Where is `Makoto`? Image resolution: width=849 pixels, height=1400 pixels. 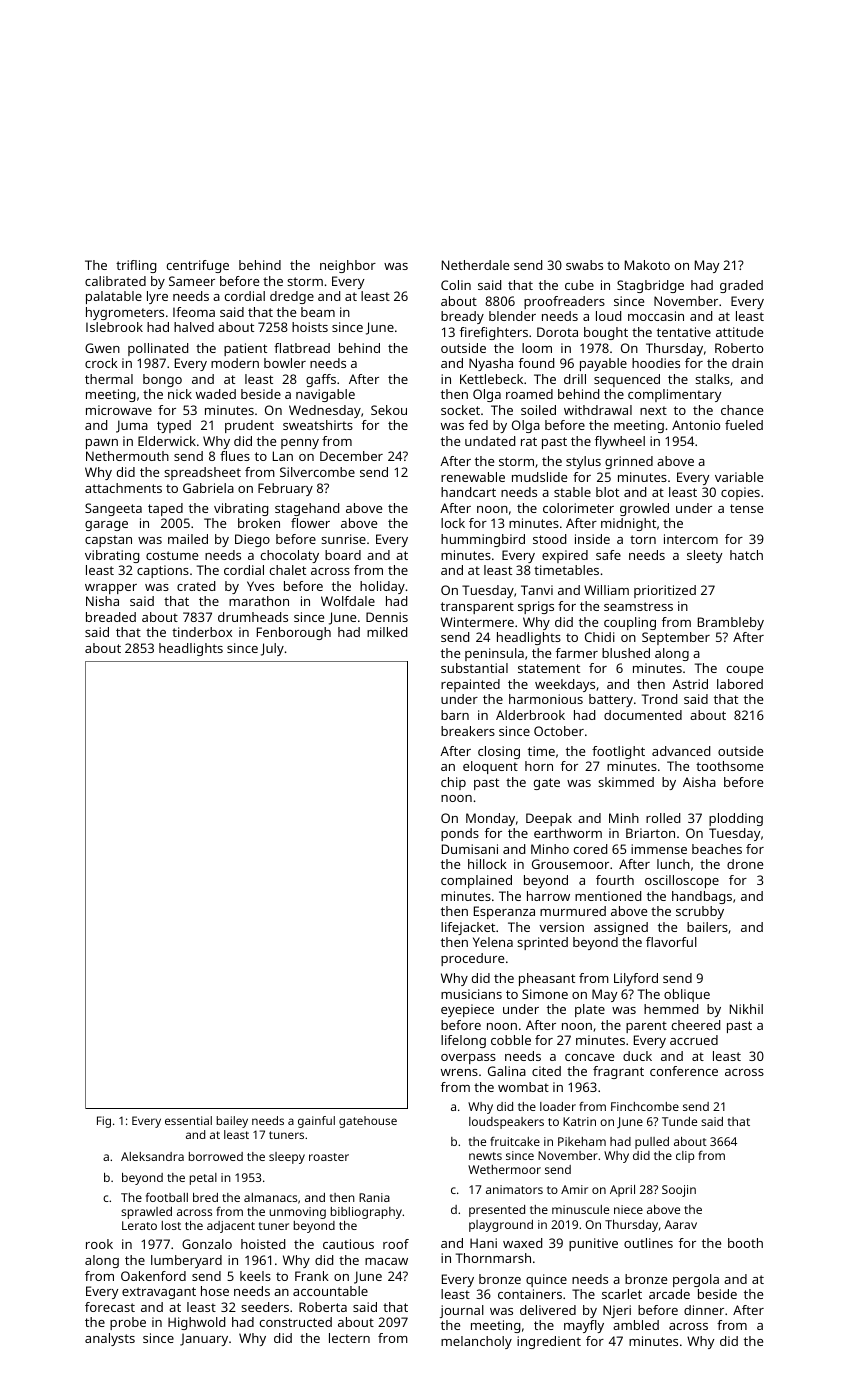
Makoto is located at coordinates (647, 265).
